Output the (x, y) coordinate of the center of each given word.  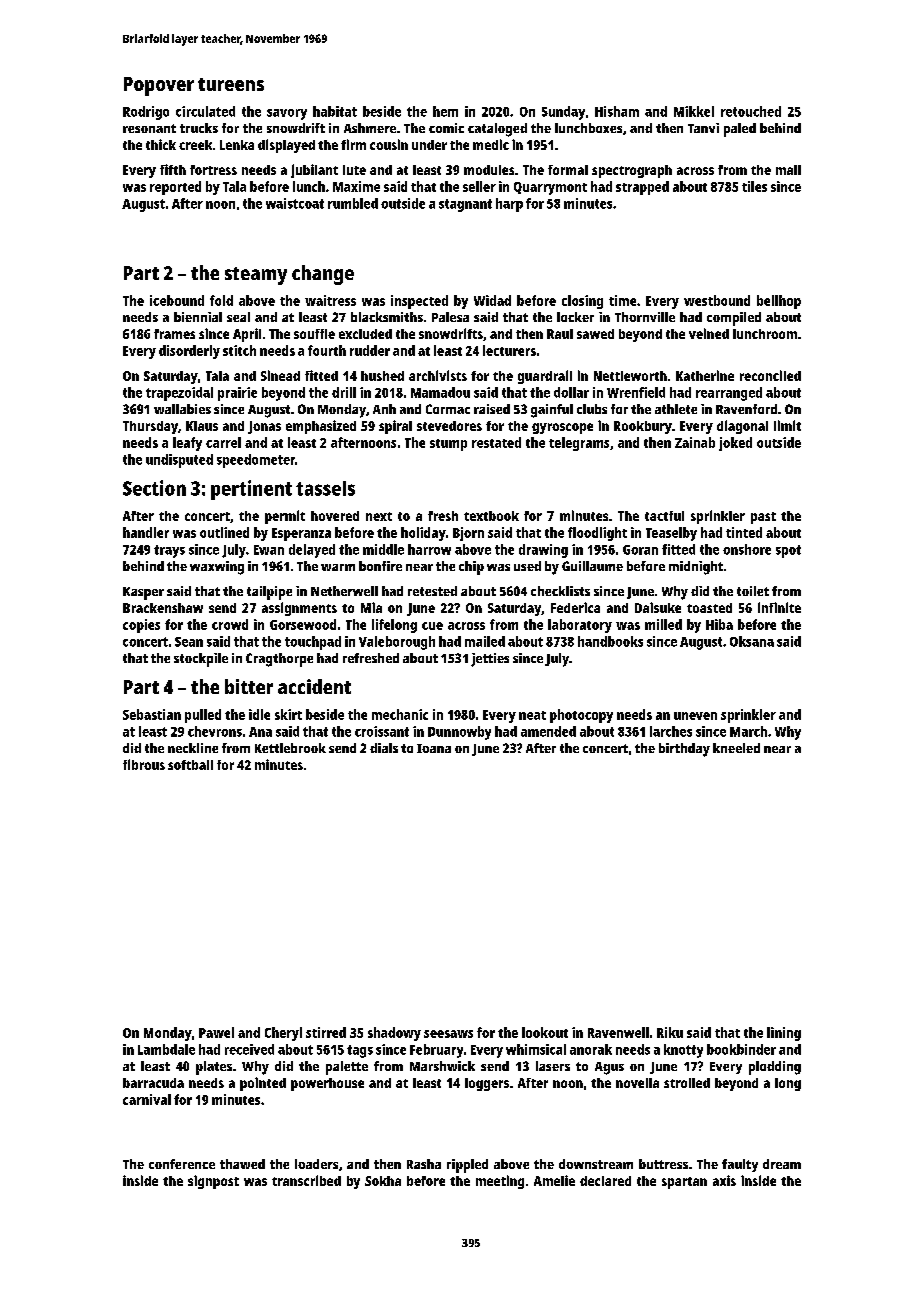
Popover (159, 86)
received (249, 1049)
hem (445, 111)
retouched (751, 111)
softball (190, 765)
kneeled (736, 748)
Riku (670, 1032)
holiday (423, 534)
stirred (326, 1032)
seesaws (448, 1034)
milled (663, 624)
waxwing (217, 568)
